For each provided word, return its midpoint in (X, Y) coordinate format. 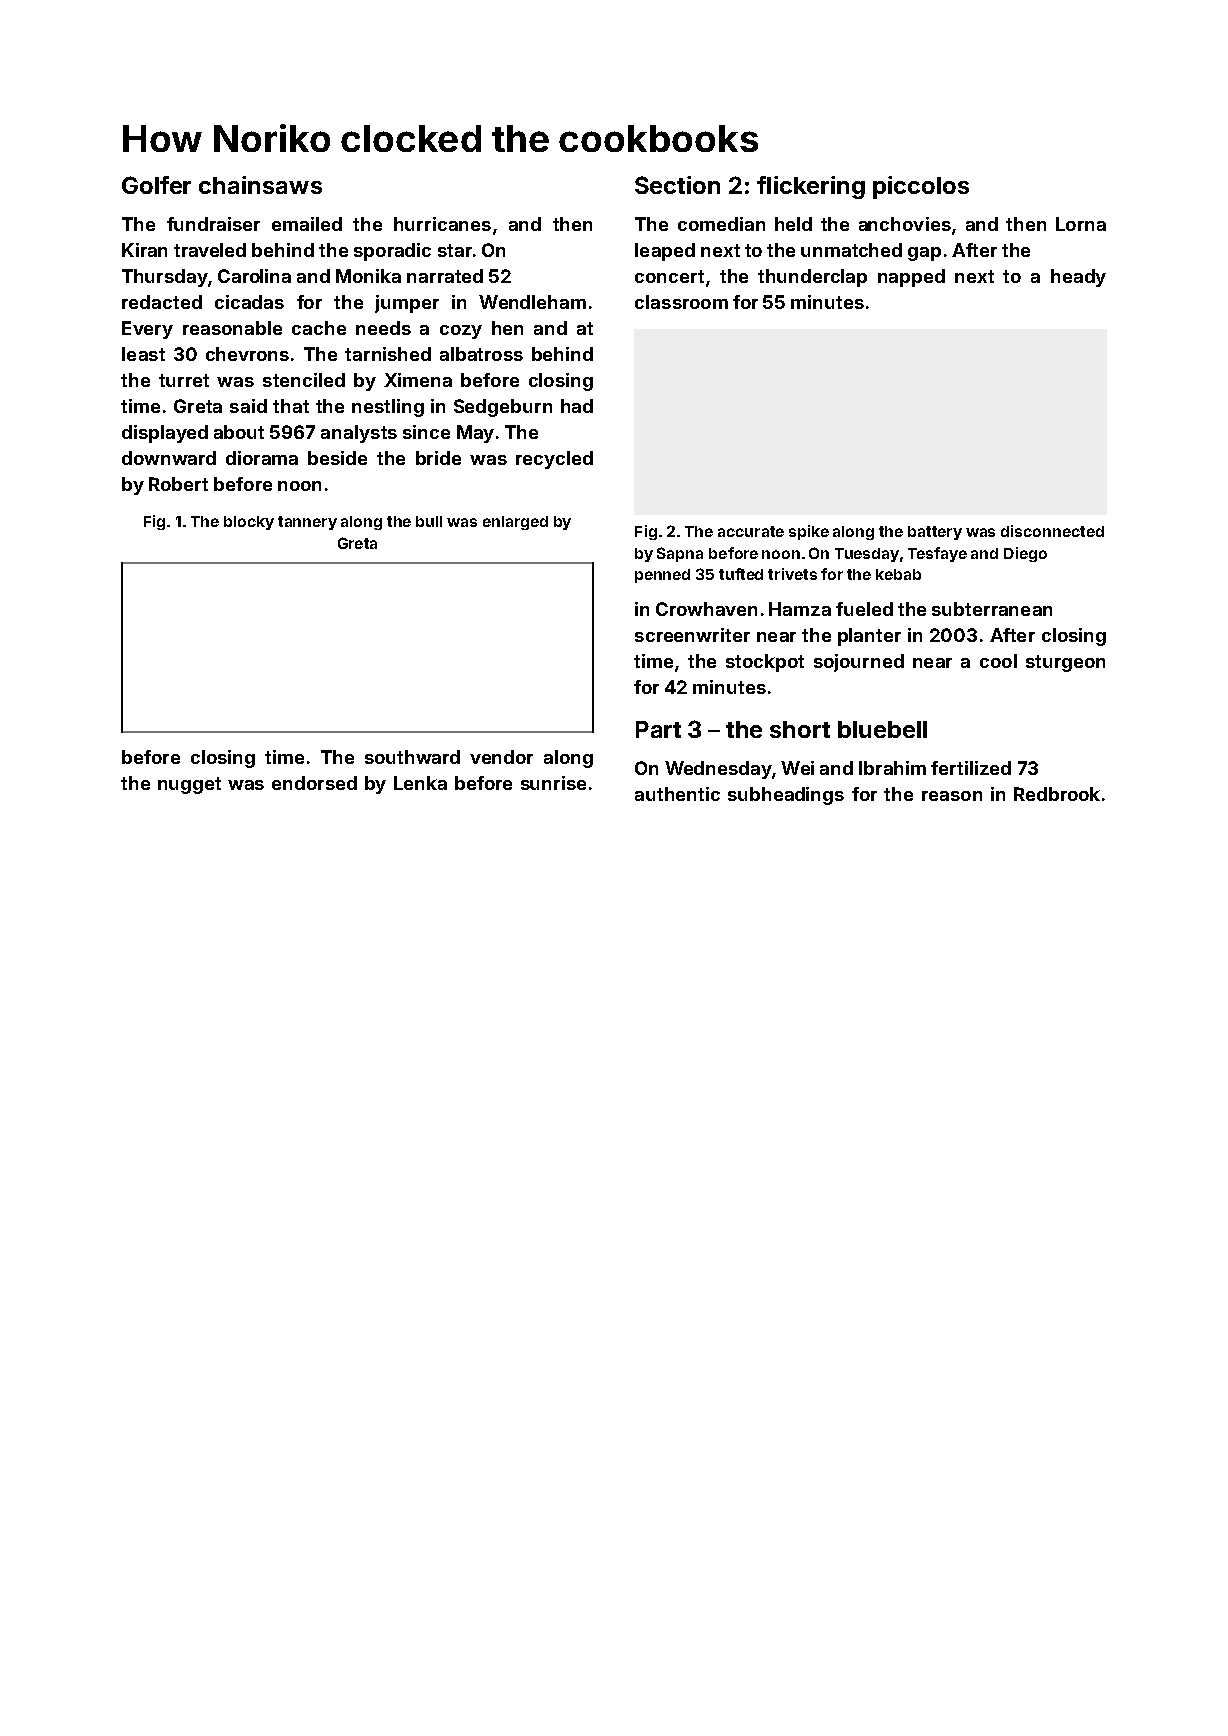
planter (869, 637)
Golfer (156, 185)
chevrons (247, 354)
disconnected (1052, 531)
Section (677, 185)
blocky (249, 523)
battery (935, 533)
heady (1078, 278)
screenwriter (692, 635)
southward (412, 757)
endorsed (314, 783)
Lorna (1081, 224)
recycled (554, 460)
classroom (681, 302)
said (248, 406)
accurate (751, 531)
